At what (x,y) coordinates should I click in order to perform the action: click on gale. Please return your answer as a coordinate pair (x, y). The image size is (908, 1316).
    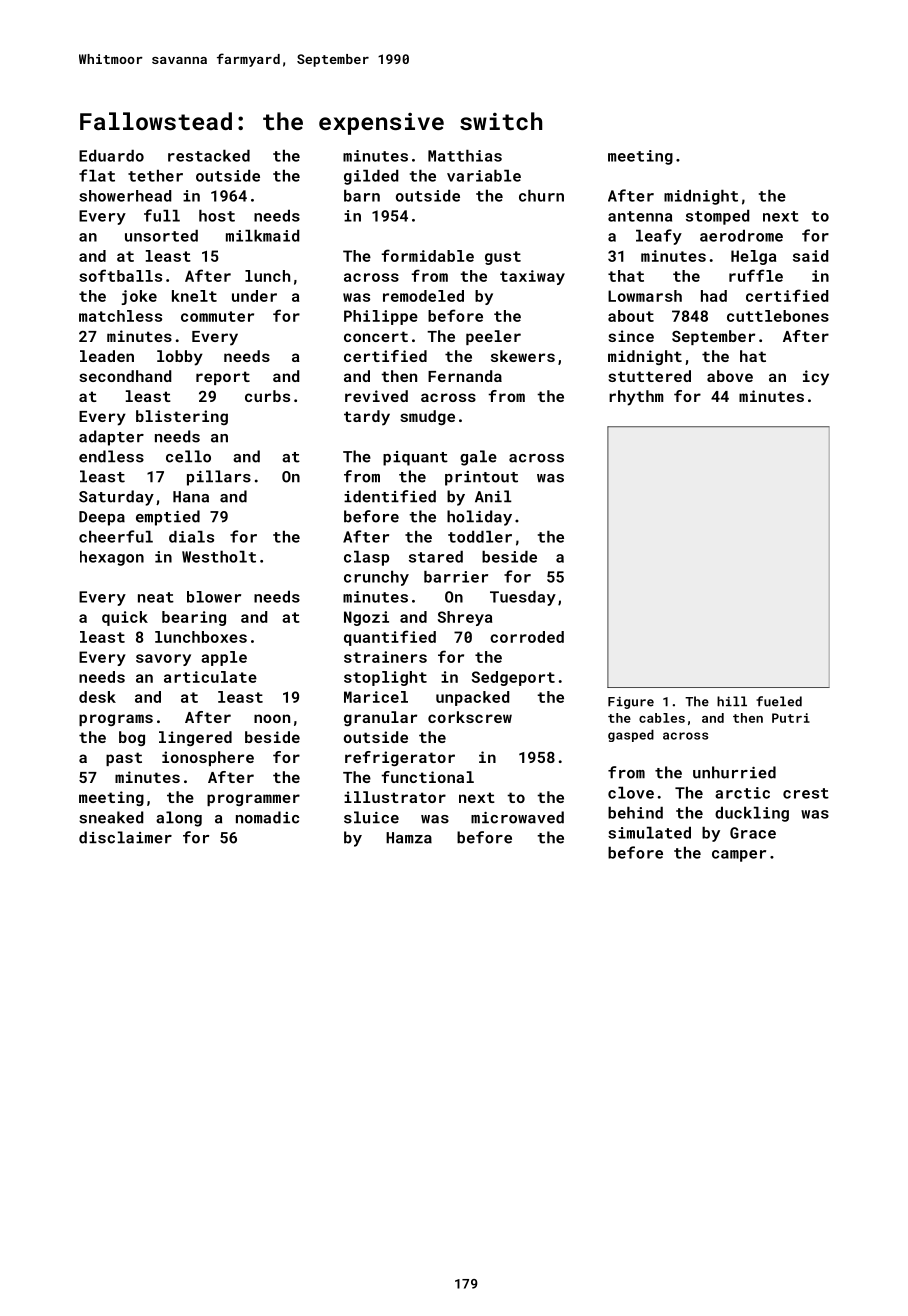
    Looking at the image, I should click on (478, 458).
